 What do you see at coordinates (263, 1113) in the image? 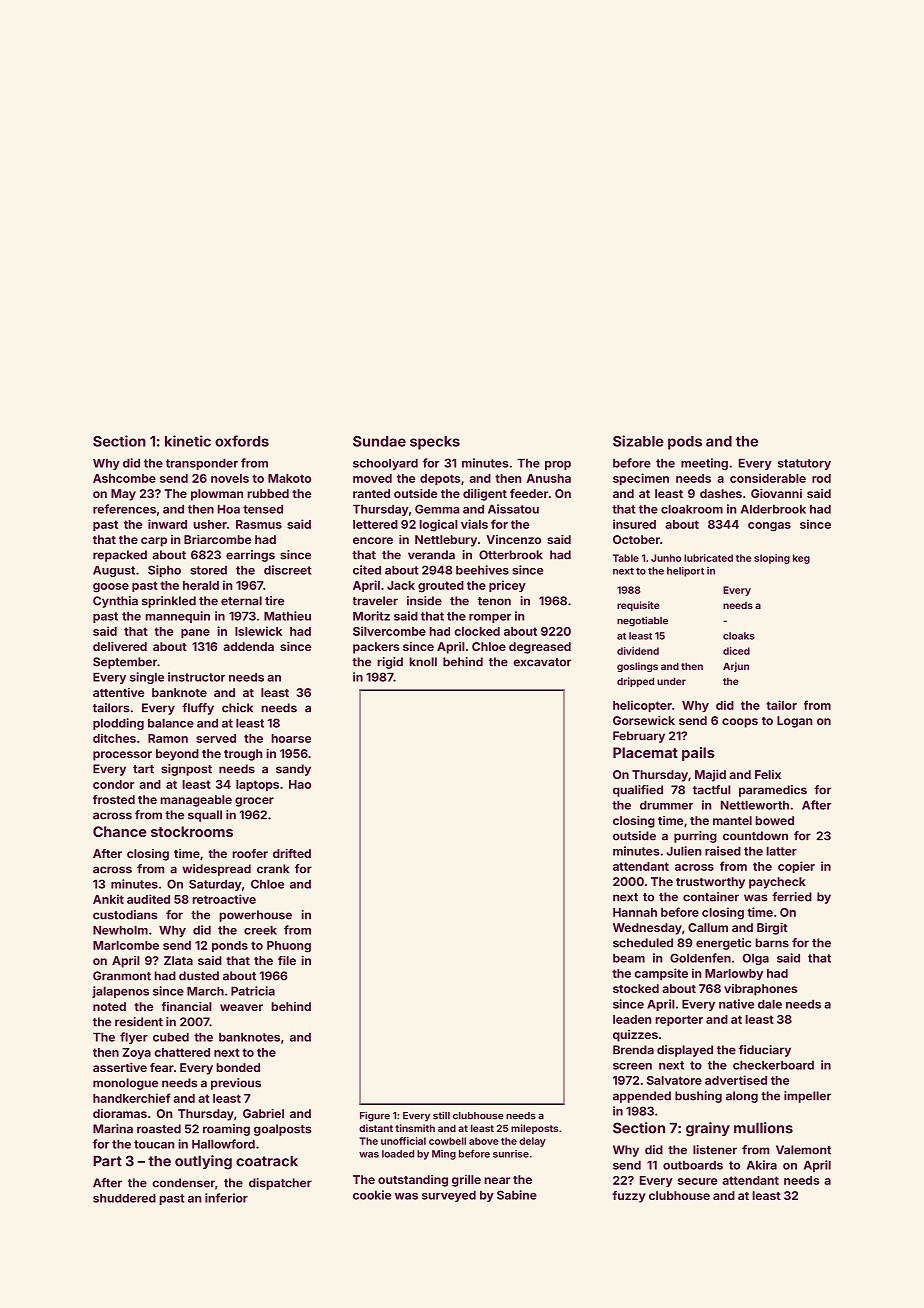
I see `Gabriel` at bounding box center [263, 1113].
